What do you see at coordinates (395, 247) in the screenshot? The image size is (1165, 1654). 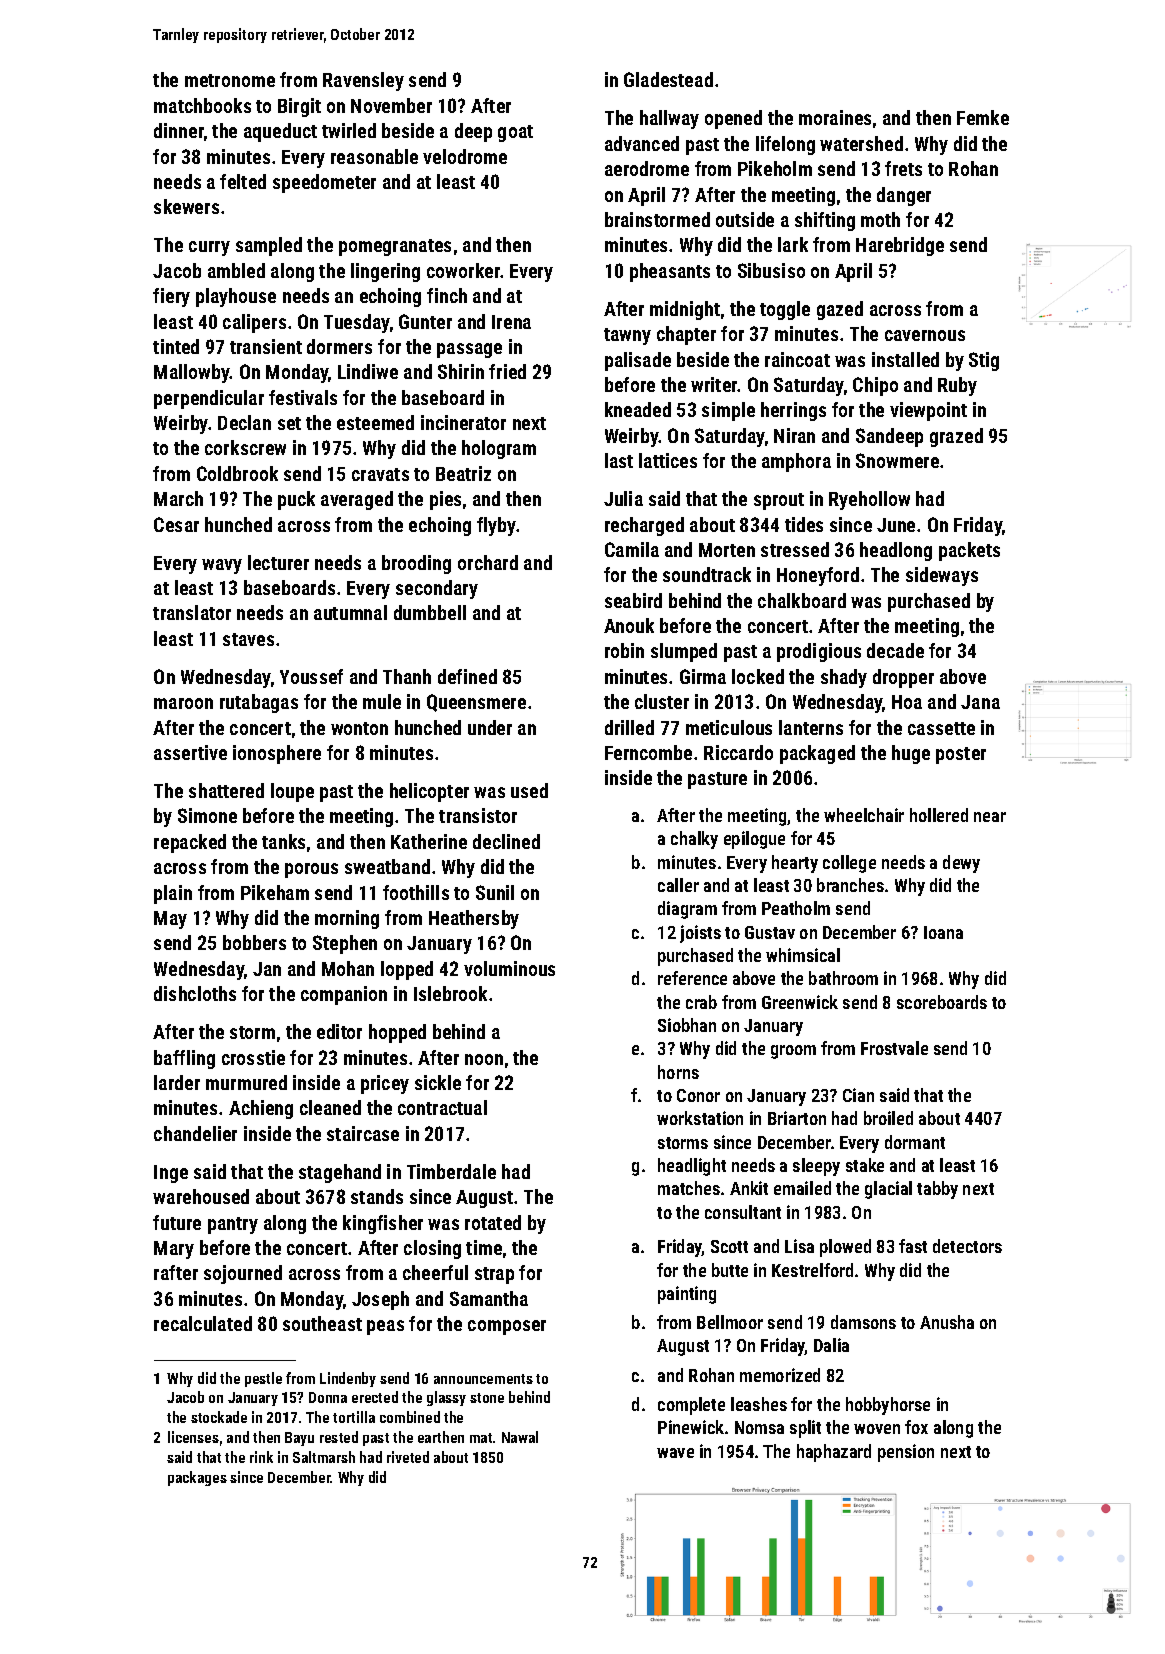 I see `pomegranates` at bounding box center [395, 247].
